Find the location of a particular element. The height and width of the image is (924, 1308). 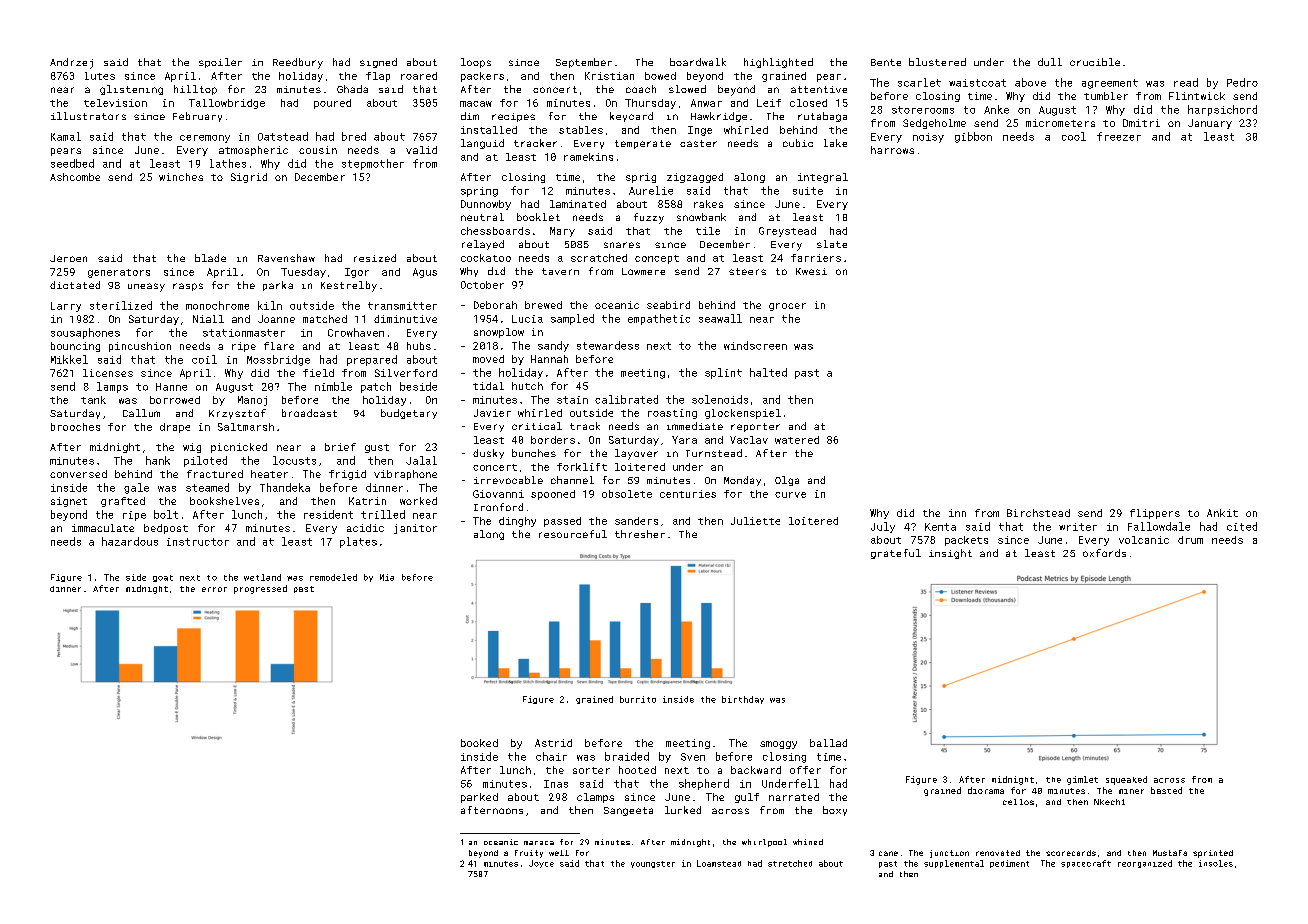

Dmitri is located at coordinates (1141, 123).
